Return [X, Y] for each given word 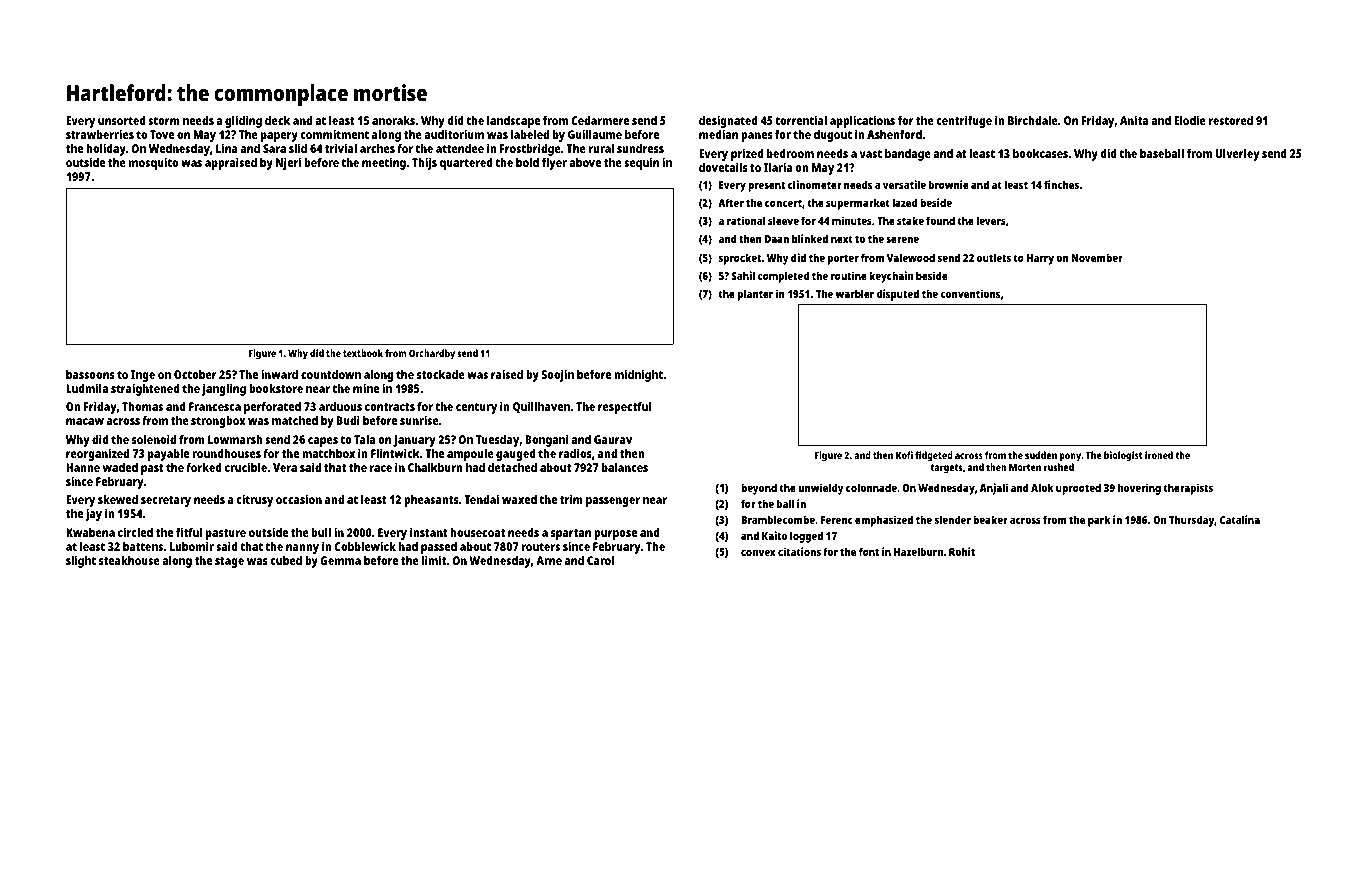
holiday [106, 149]
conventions [970, 293]
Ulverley [1237, 155]
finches [1061, 184]
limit [434, 560]
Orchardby [432, 354]
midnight [638, 376]
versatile [904, 184]
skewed [118, 499]
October [195, 374]
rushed [1059, 467]
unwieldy [821, 489]
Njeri [288, 163]
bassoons [90, 374]
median [718, 134]
